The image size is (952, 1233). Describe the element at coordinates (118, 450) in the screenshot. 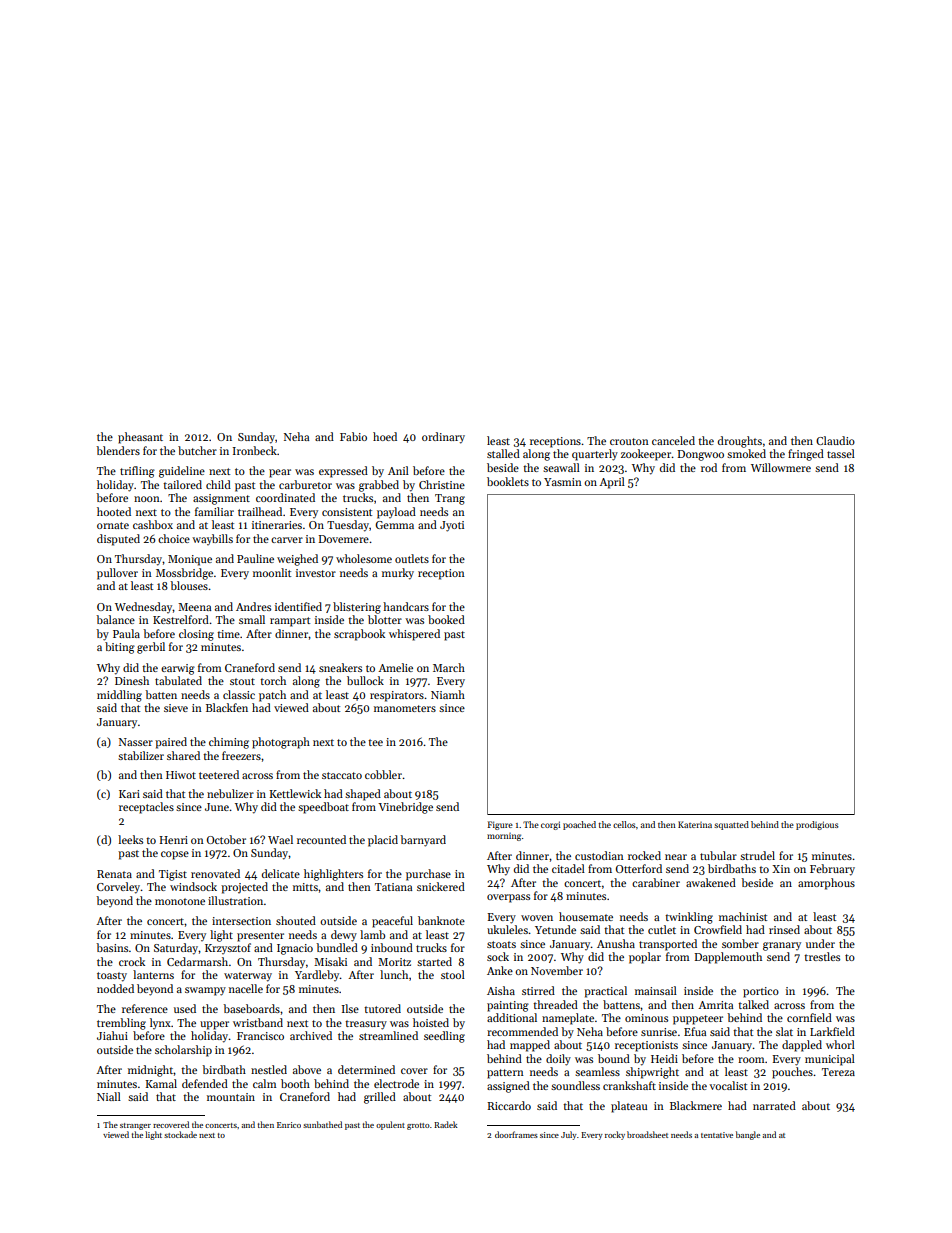

I see `blenders` at that location.
